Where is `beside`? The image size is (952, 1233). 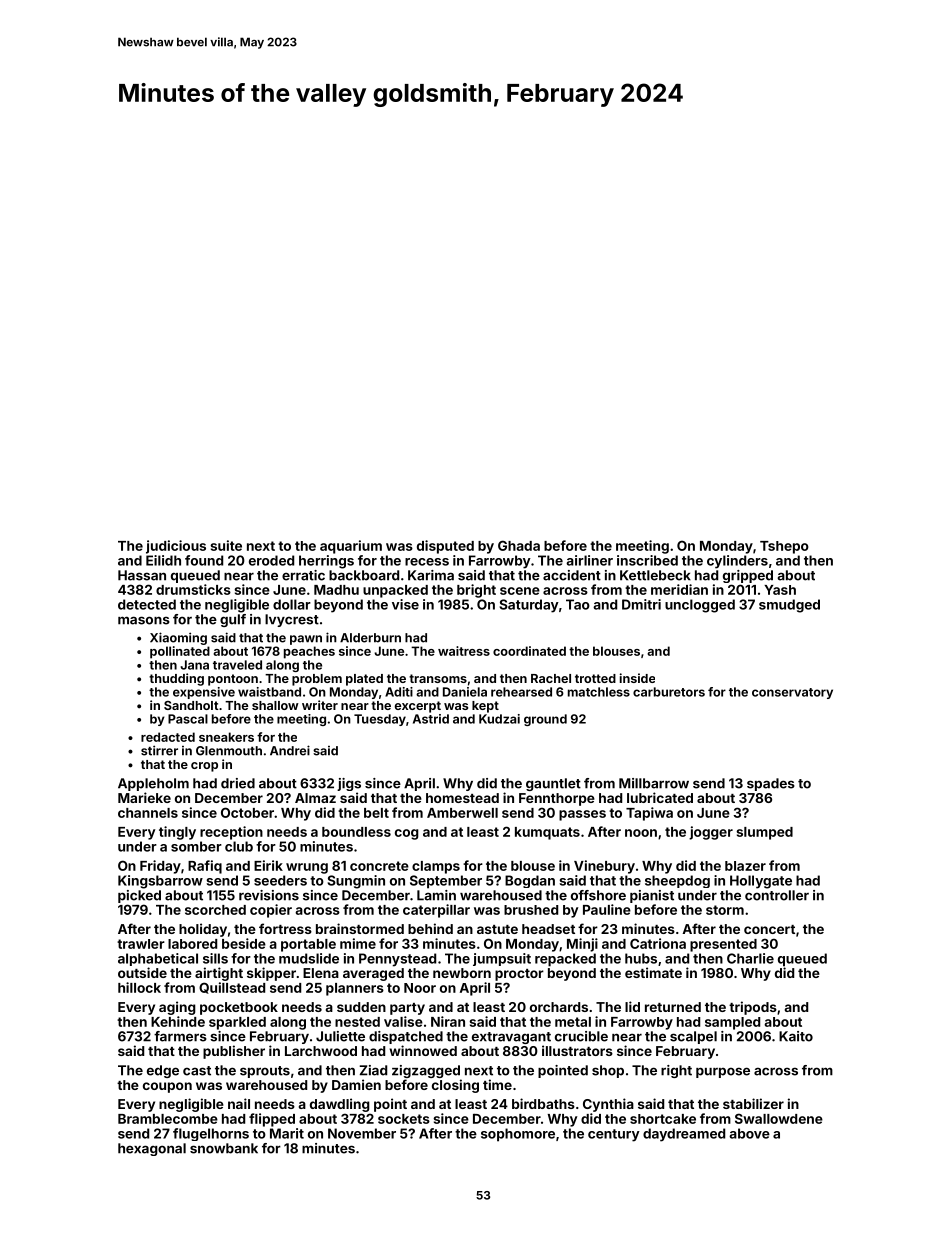
beside is located at coordinates (244, 943).
